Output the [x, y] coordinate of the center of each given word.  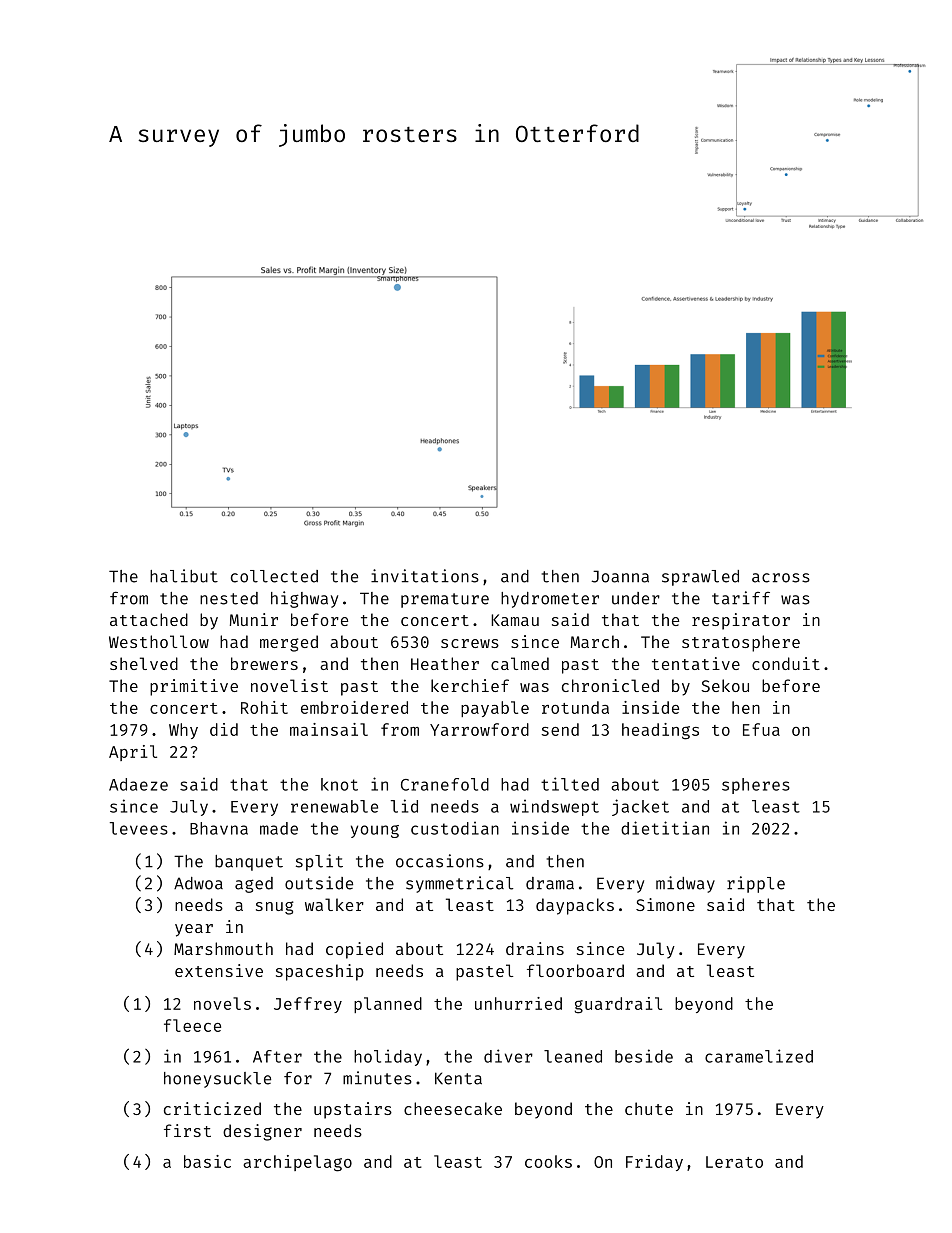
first [187, 1130]
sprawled [700, 578]
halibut [184, 576]
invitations [425, 576]
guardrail [618, 1005]
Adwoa [198, 883]
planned [388, 1005]
